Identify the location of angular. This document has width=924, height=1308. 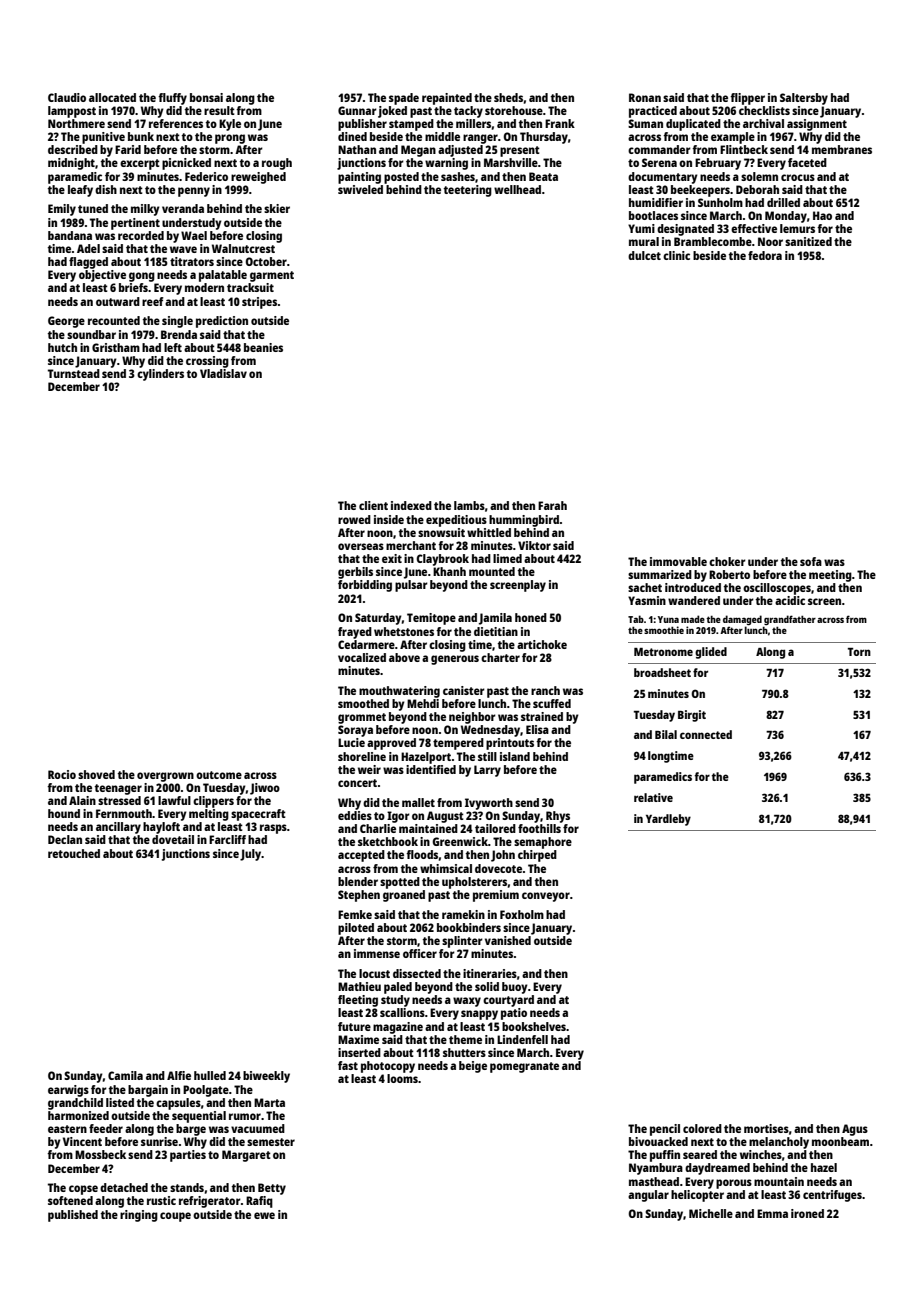
(648, 1196).
